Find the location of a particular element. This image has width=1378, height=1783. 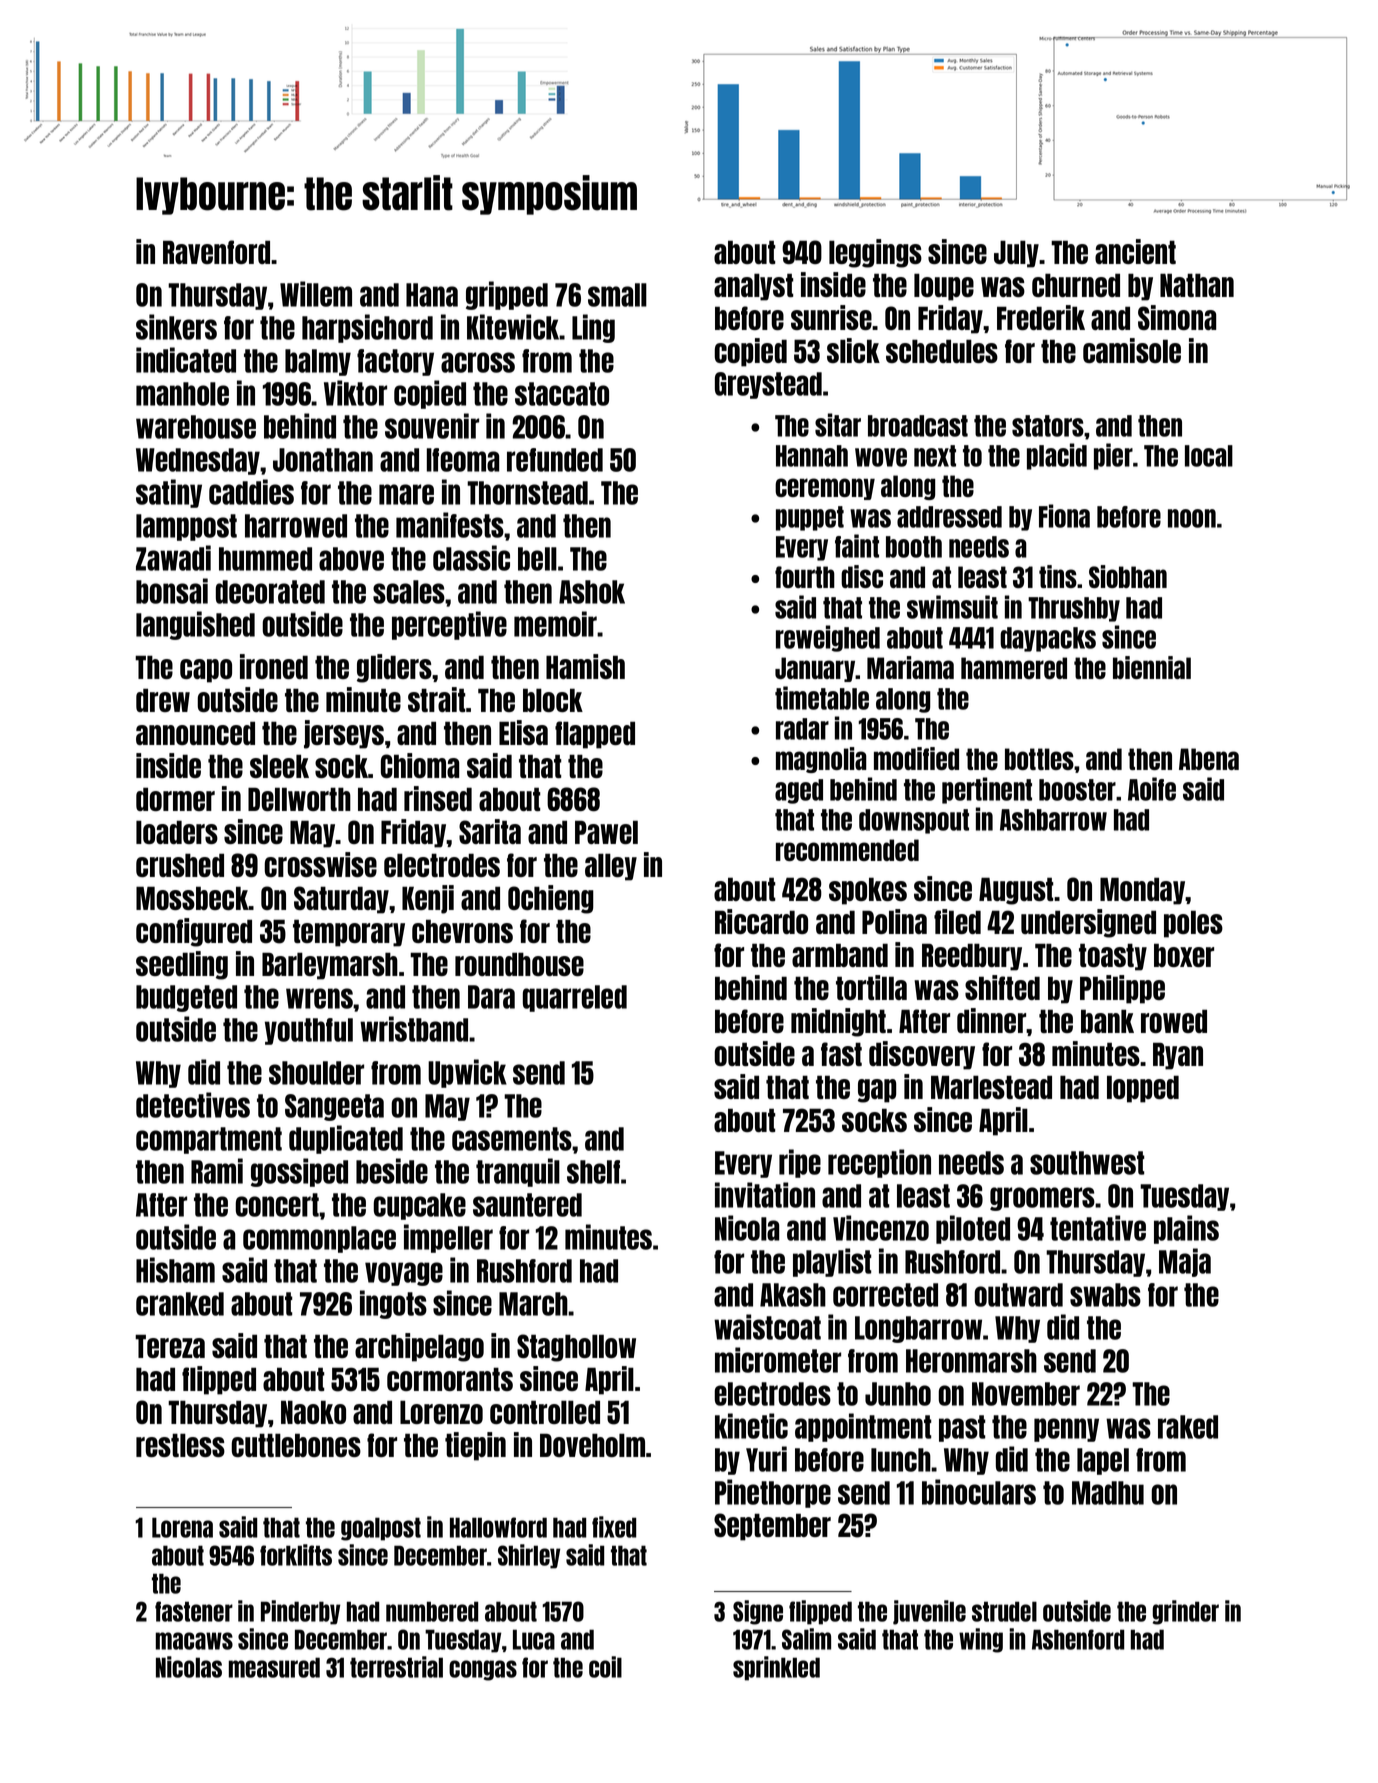

terrestrial is located at coordinates (396, 1667).
